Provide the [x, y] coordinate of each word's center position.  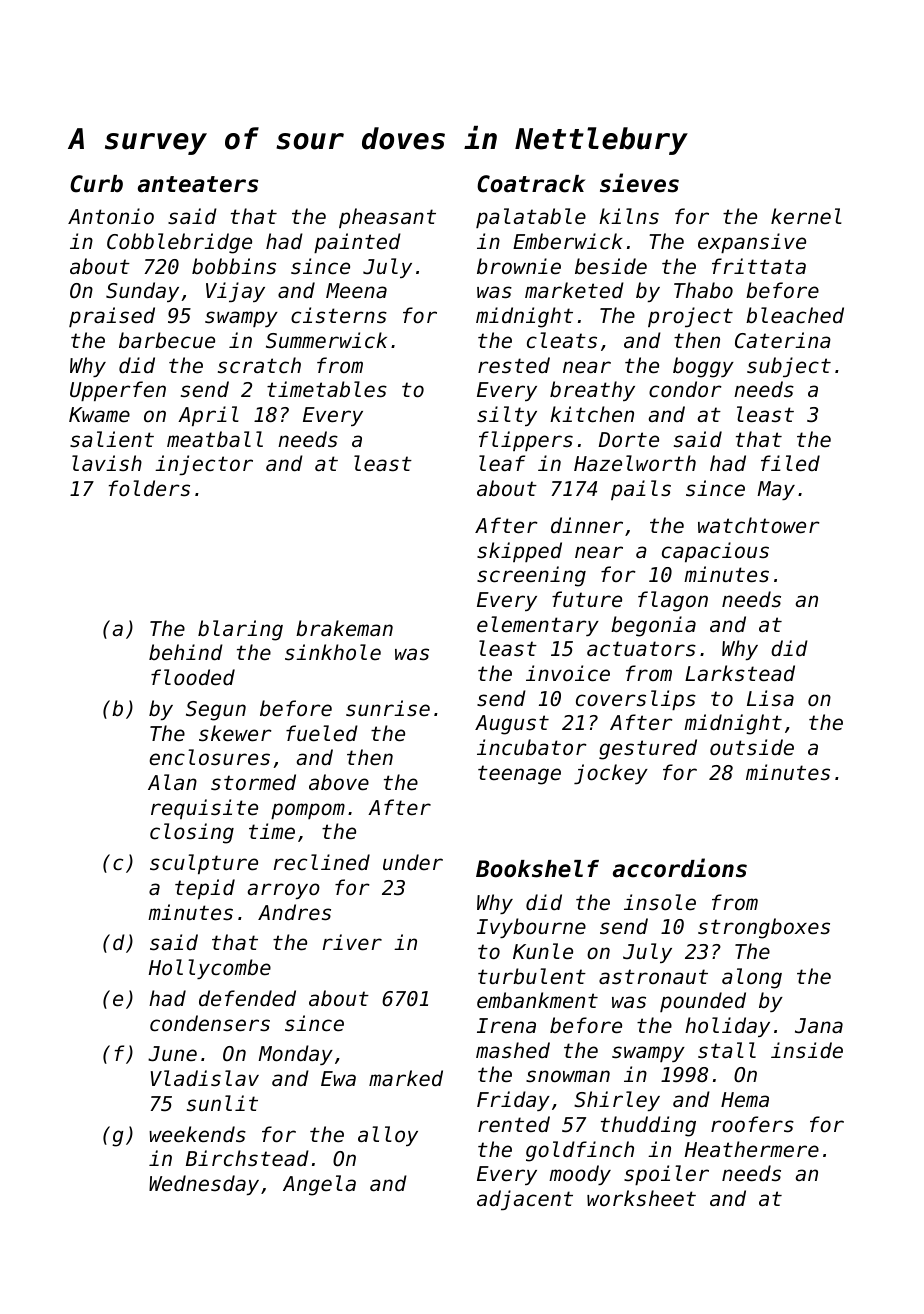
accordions [680, 868]
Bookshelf [537, 869]
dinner [587, 525]
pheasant [387, 218]
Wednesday [204, 1185]
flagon [673, 601]
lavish [107, 463]
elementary [538, 626]
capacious [715, 552]
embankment [537, 1000]
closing [192, 833]
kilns [629, 216]
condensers [210, 1023]
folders [149, 488]
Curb [96, 184]
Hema [745, 1100]
